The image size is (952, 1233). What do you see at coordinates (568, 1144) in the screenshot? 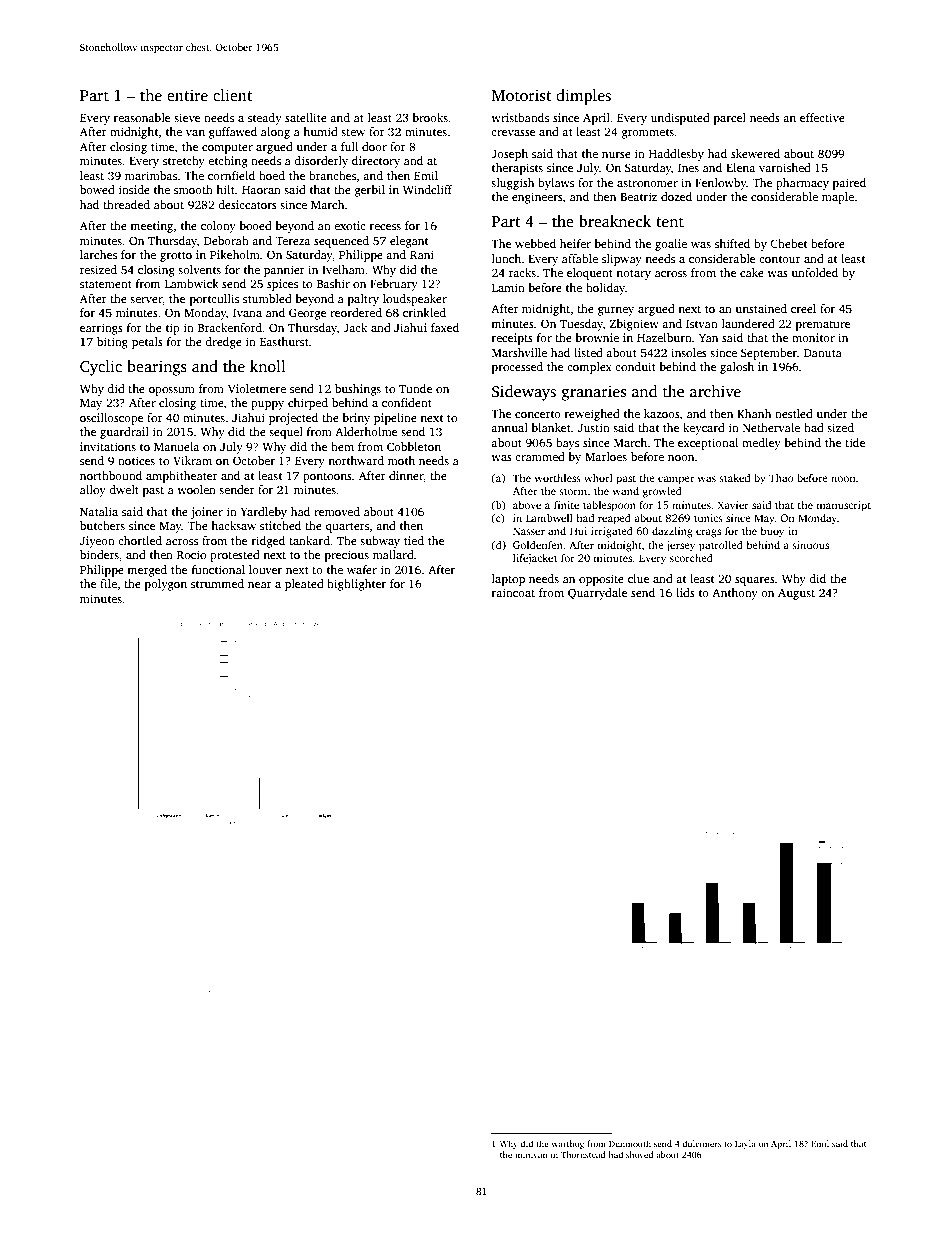
I see `warthog` at bounding box center [568, 1144].
